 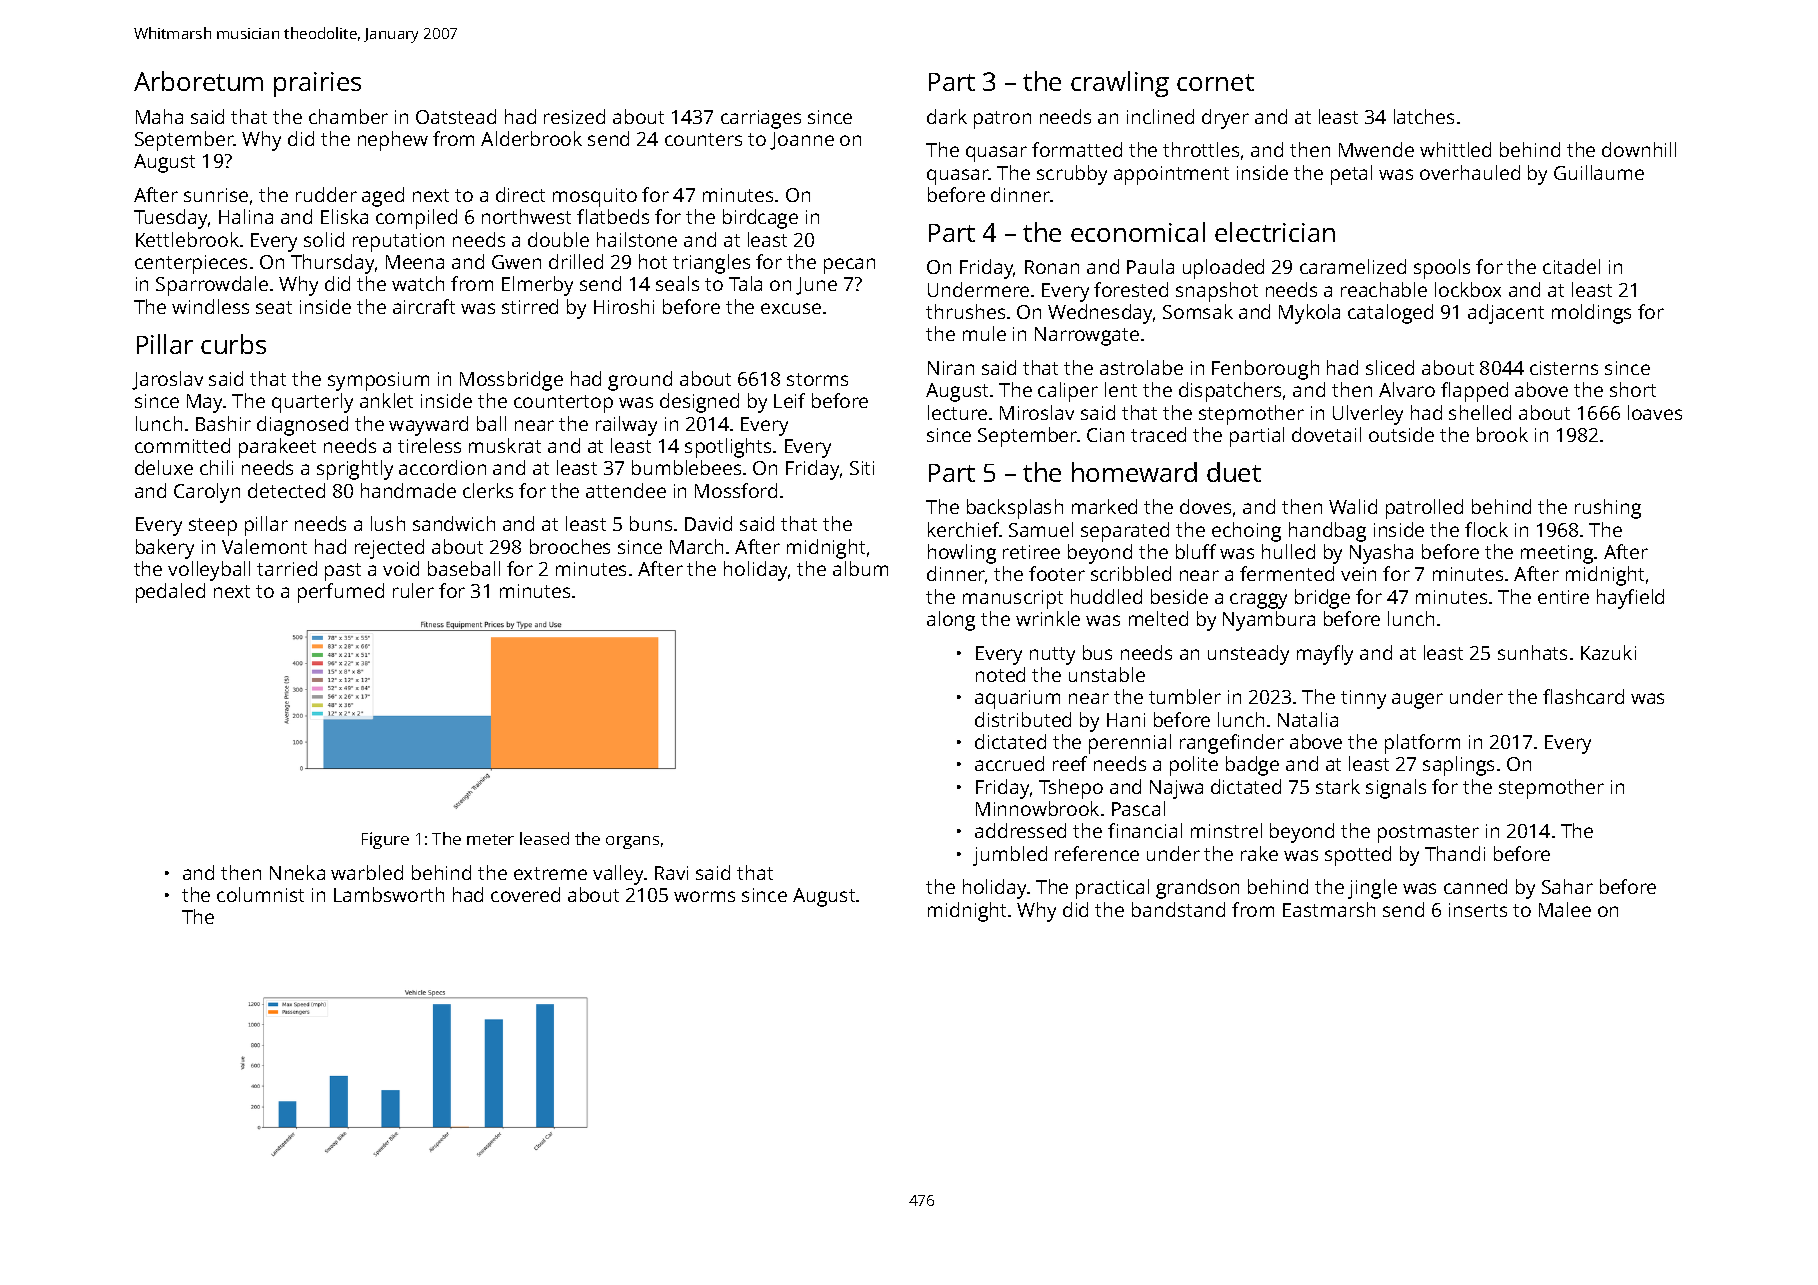 What do you see at coordinates (1478, 910) in the screenshot?
I see `inserts` at bounding box center [1478, 910].
